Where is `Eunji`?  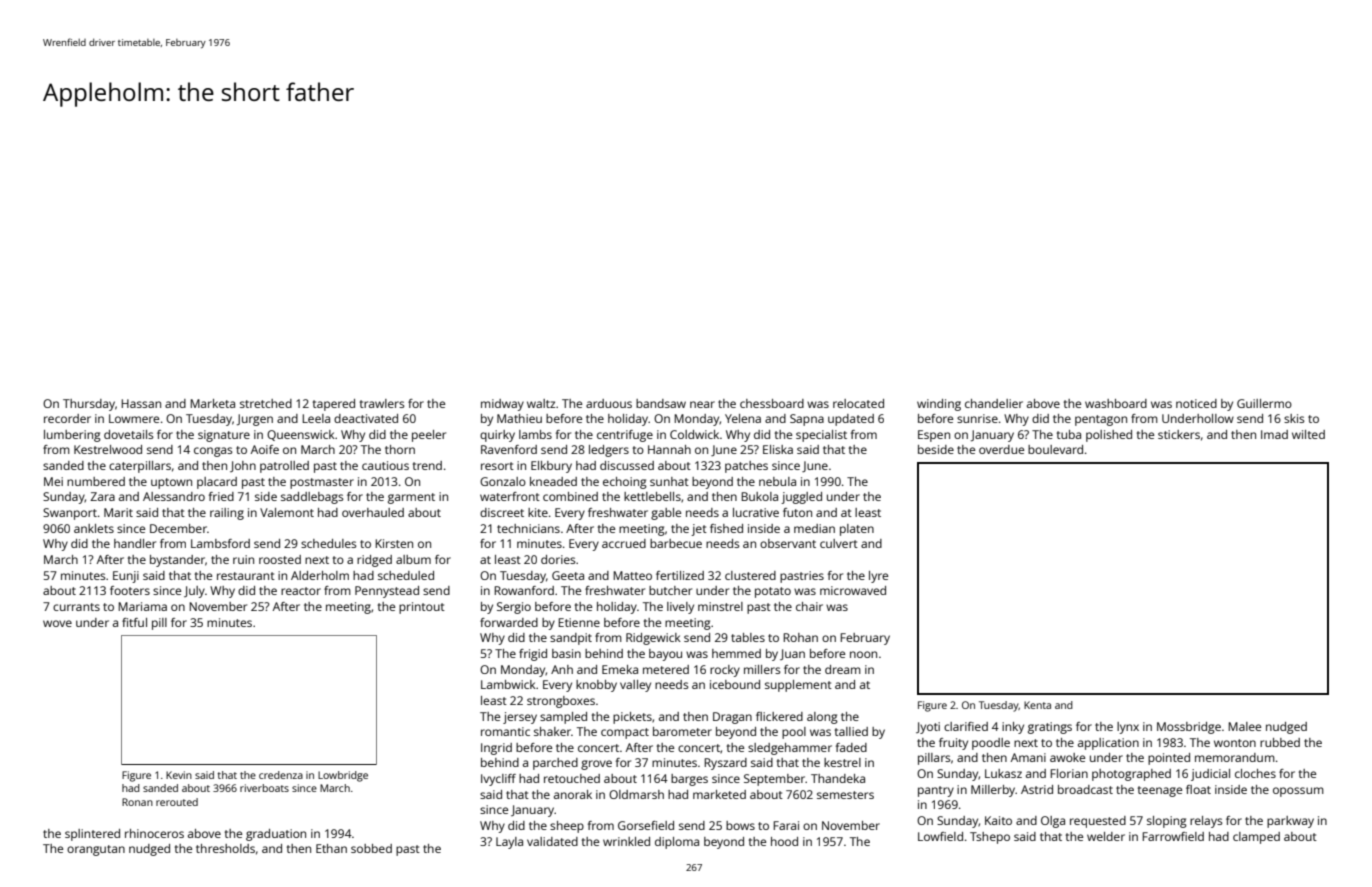 Eunji is located at coordinates (126, 577).
